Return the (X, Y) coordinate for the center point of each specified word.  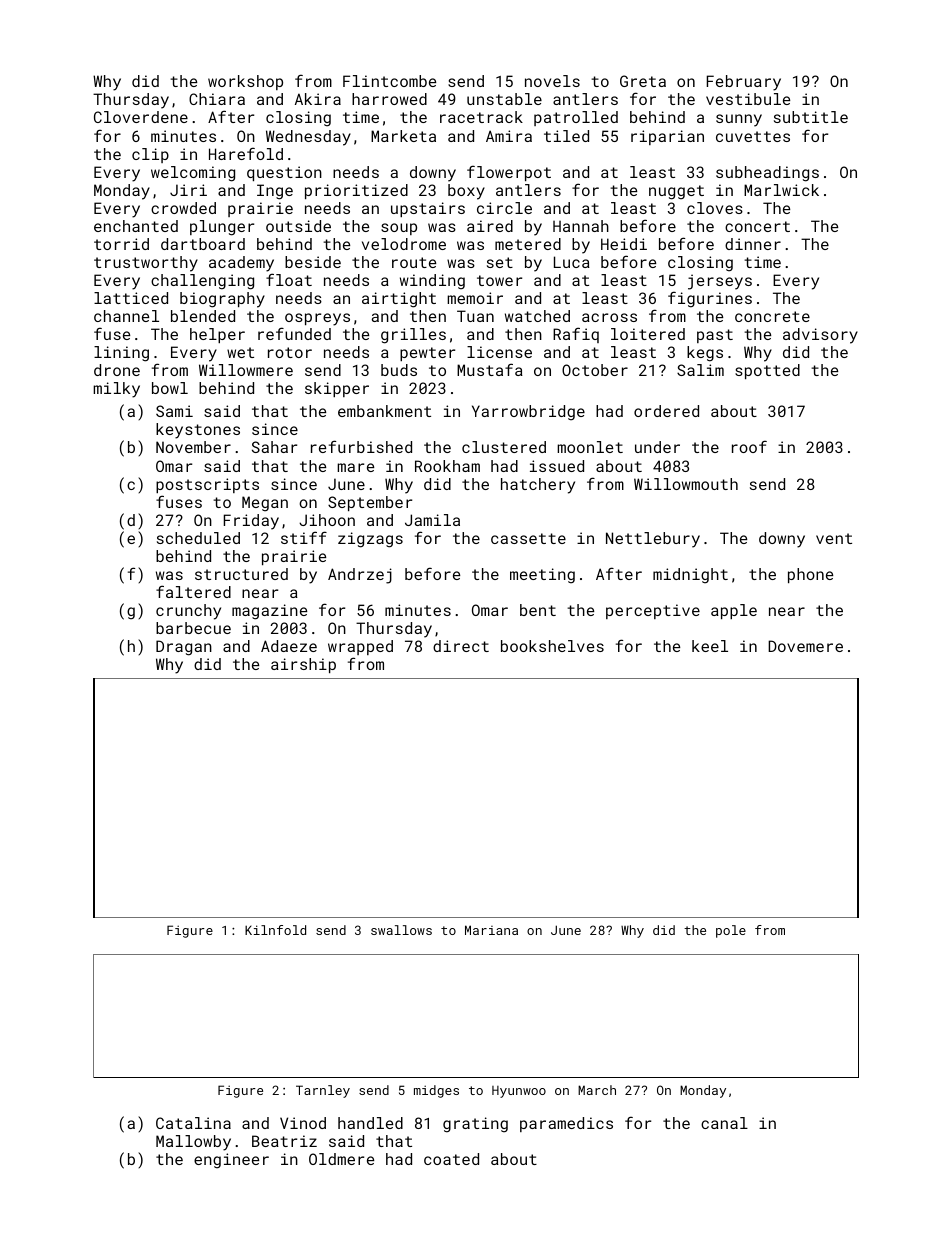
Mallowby (193, 1143)
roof (749, 446)
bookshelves (552, 646)
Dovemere (805, 646)
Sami (174, 411)
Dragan (184, 648)
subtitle (811, 117)
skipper (337, 389)
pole (731, 931)
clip (150, 155)
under (657, 447)
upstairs (428, 209)
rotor (290, 352)
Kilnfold (275, 930)
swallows (401, 930)
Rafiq (576, 335)
